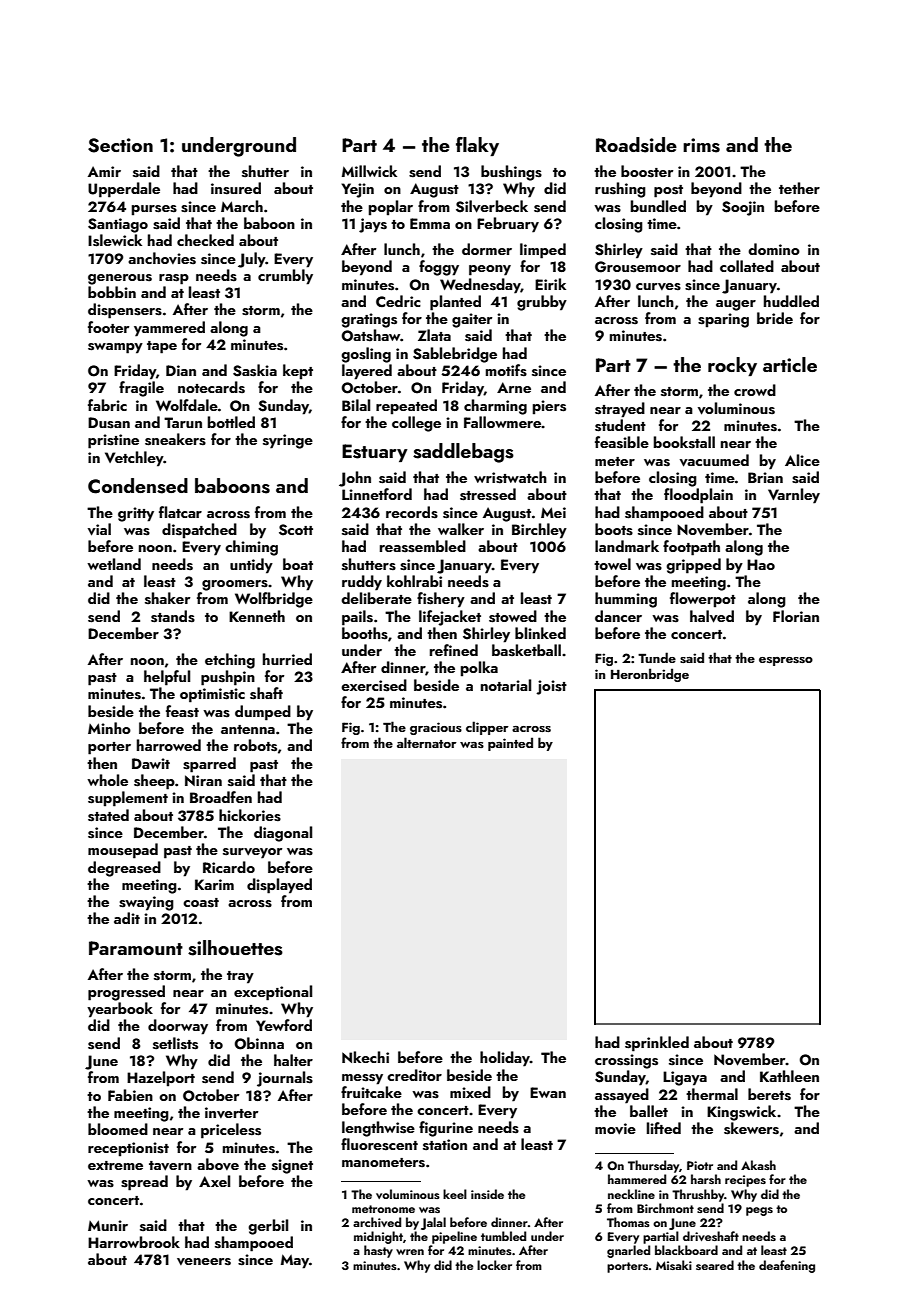  Describe the element at coordinates (791, 301) in the image. I see `huddled` at that location.
